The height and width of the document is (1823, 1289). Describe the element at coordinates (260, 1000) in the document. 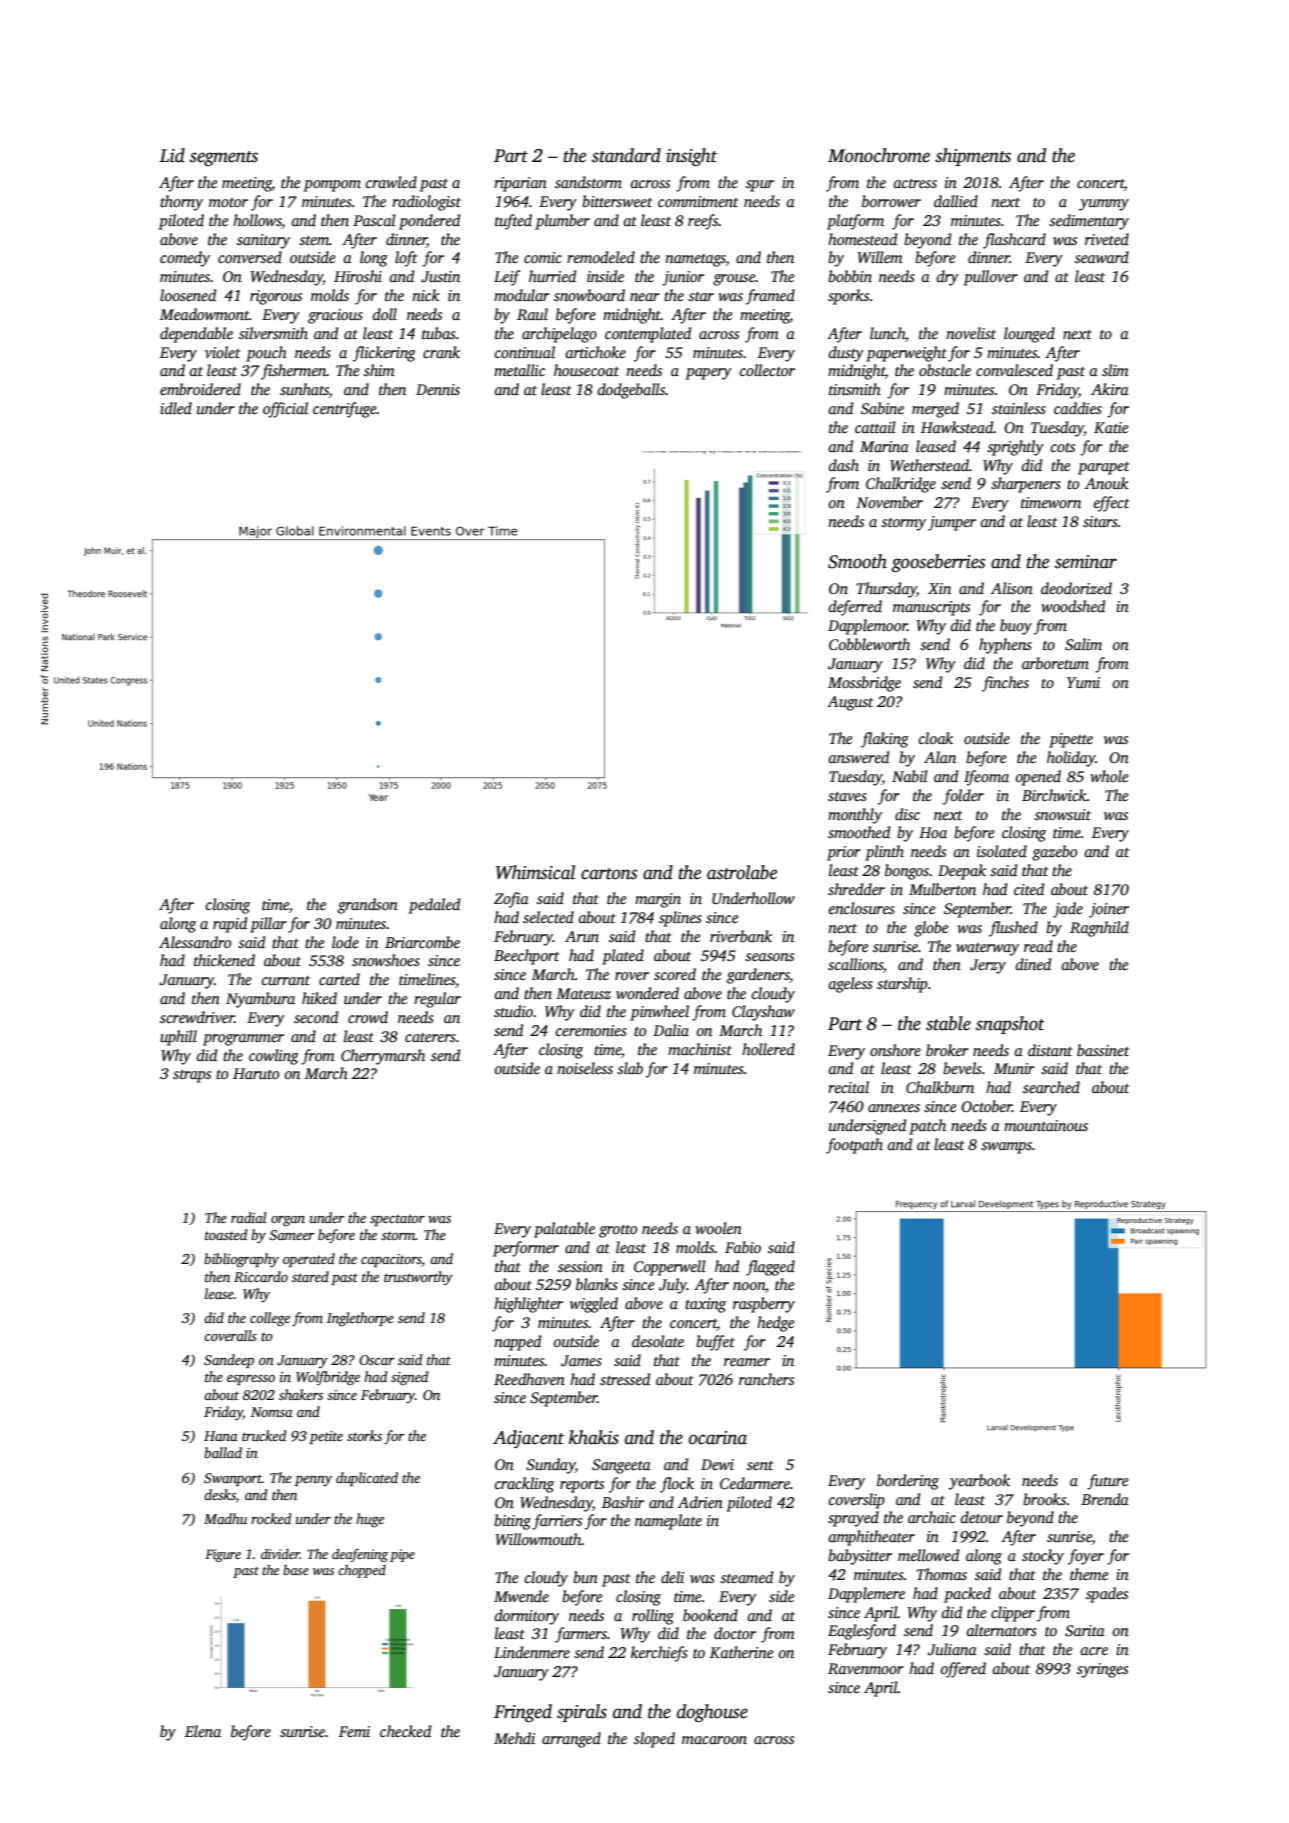

I see `Nyambura` at that location.
